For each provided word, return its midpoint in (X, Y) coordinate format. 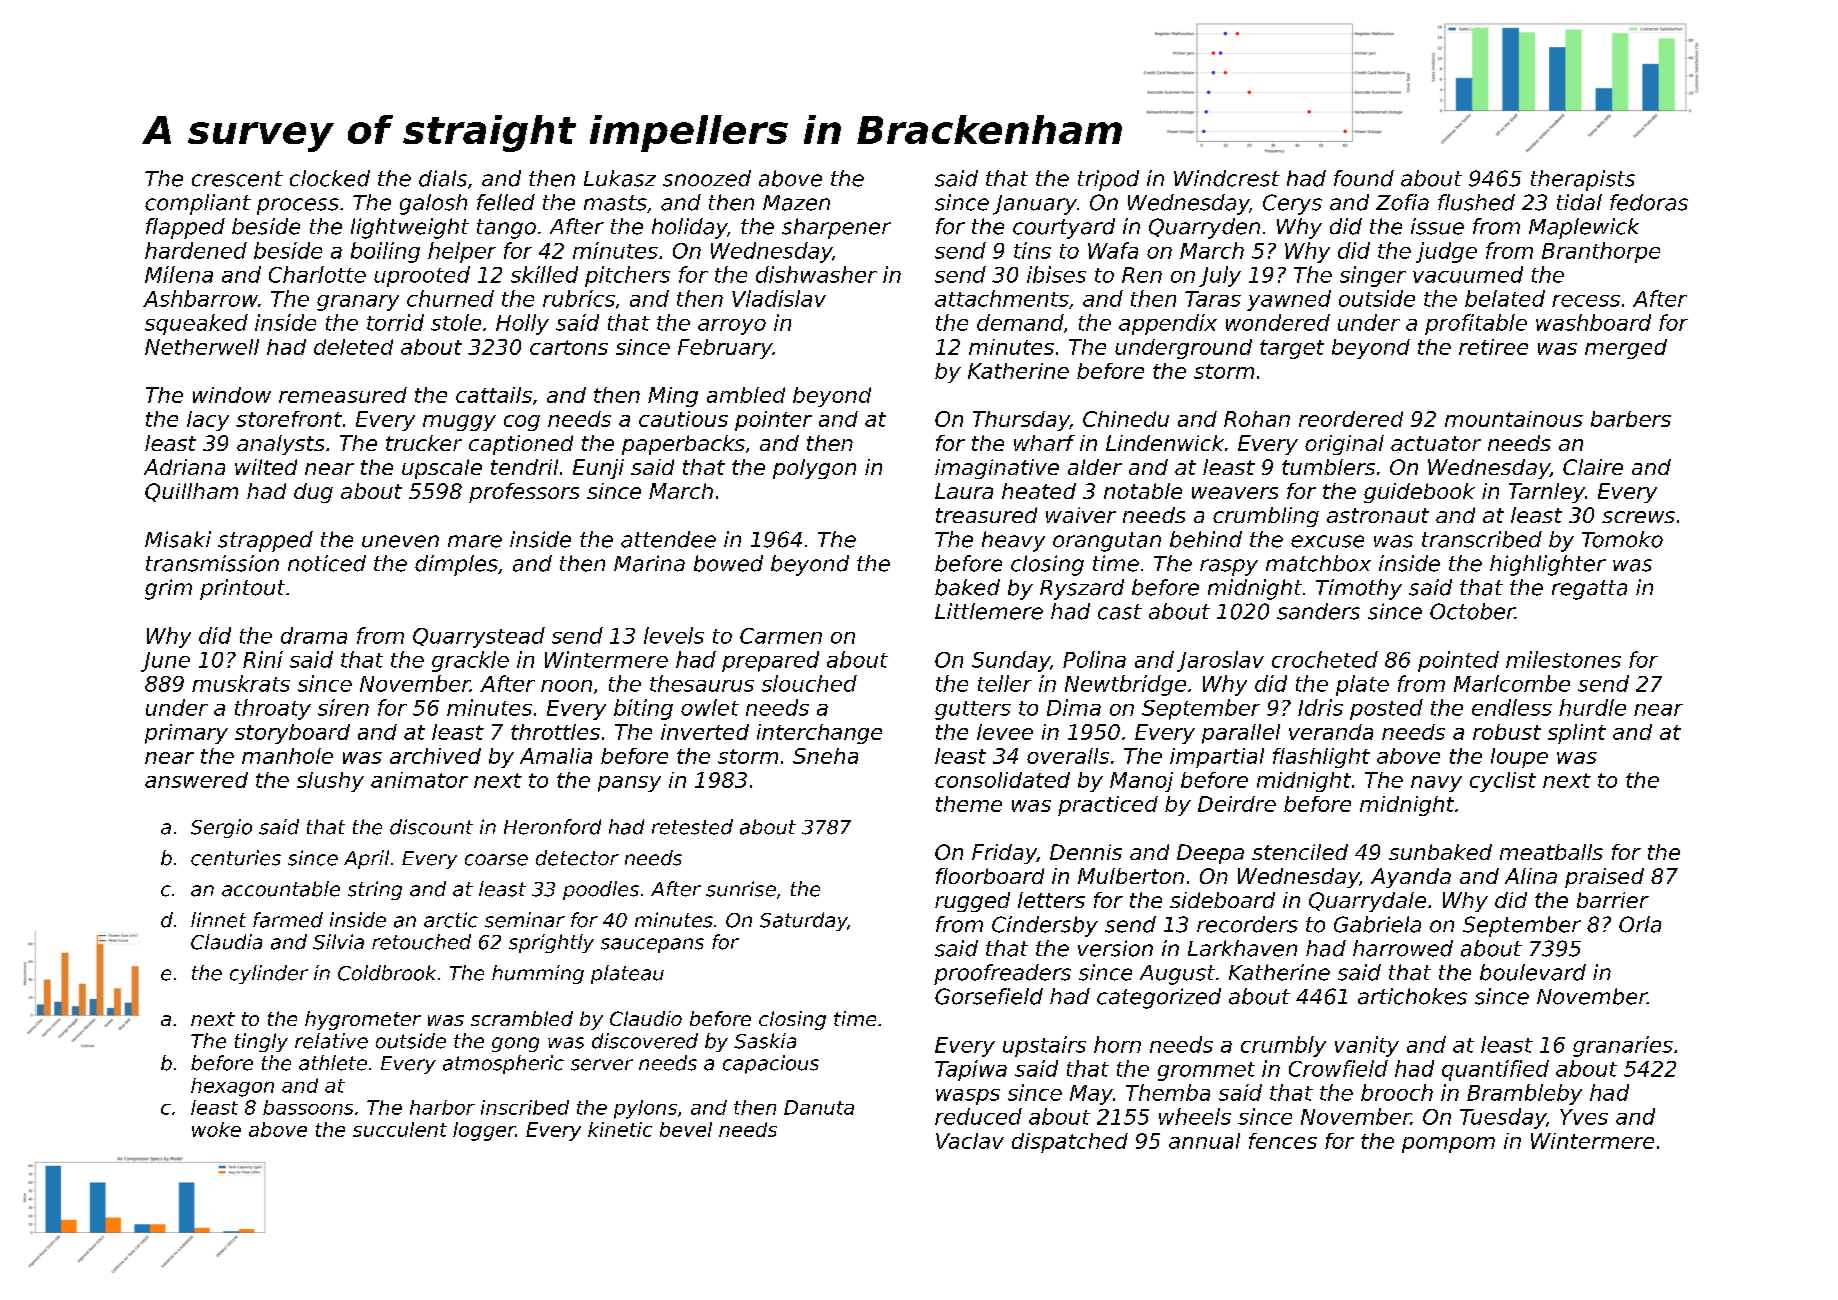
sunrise (741, 889)
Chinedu (1126, 419)
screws (1638, 517)
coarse (496, 860)
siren (343, 707)
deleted (353, 347)
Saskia (765, 1041)
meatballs (1551, 852)
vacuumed (1468, 274)
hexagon (232, 1087)
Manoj (1141, 782)
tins (1032, 250)
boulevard (1533, 972)
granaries (1623, 1046)
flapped (185, 228)
